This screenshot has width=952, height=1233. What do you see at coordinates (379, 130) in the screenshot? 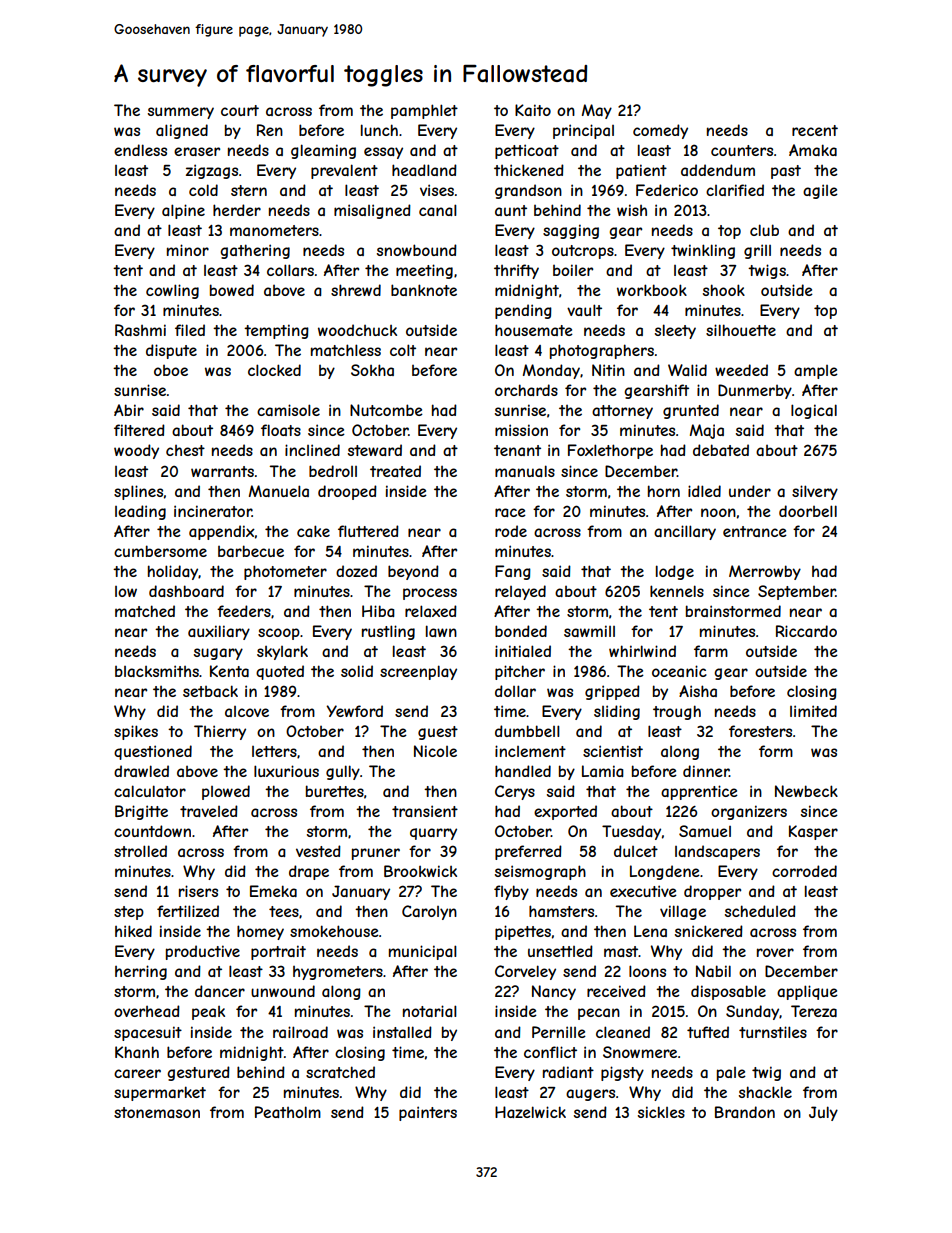
I see `lunch` at bounding box center [379, 130].
